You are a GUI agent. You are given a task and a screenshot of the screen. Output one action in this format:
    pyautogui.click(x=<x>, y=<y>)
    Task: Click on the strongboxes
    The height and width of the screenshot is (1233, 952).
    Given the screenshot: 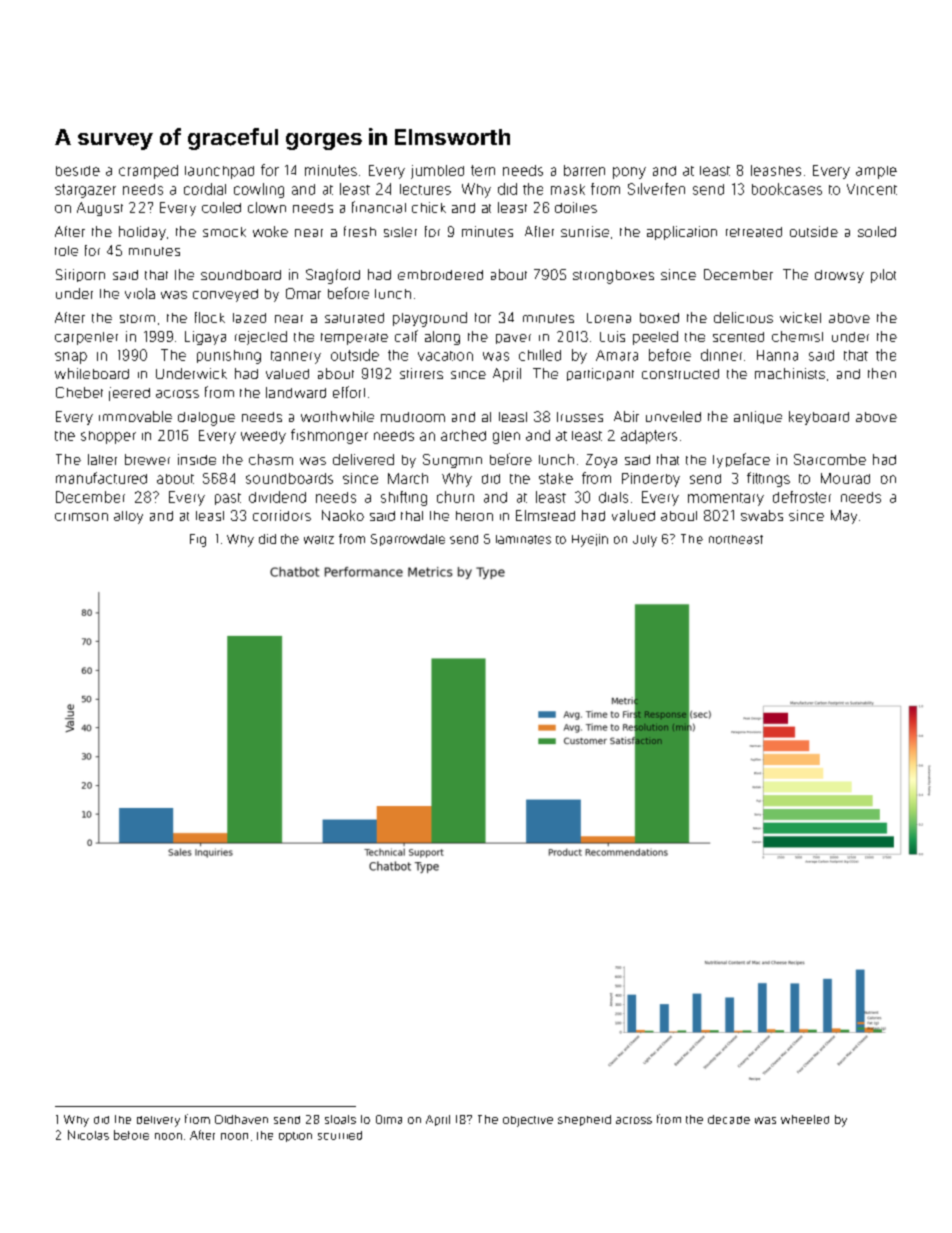 What is the action you would take?
    pyautogui.click(x=613, y=277)
